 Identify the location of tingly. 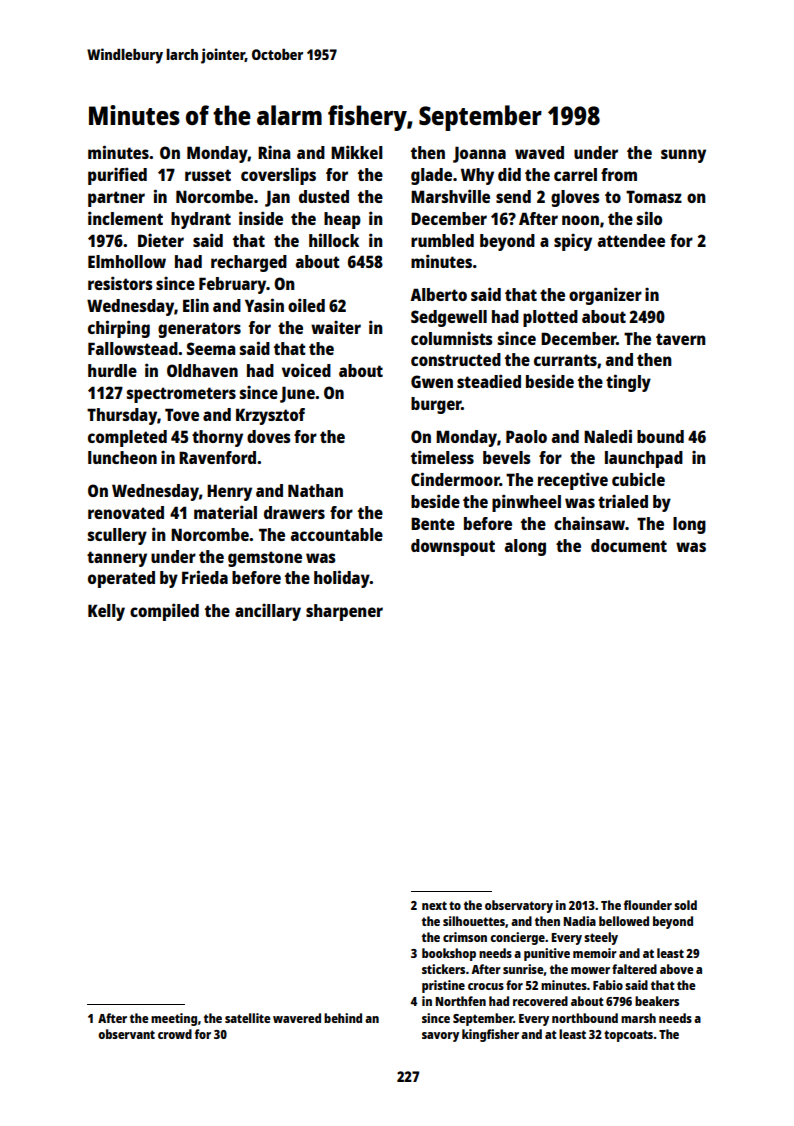
(628, 383).
